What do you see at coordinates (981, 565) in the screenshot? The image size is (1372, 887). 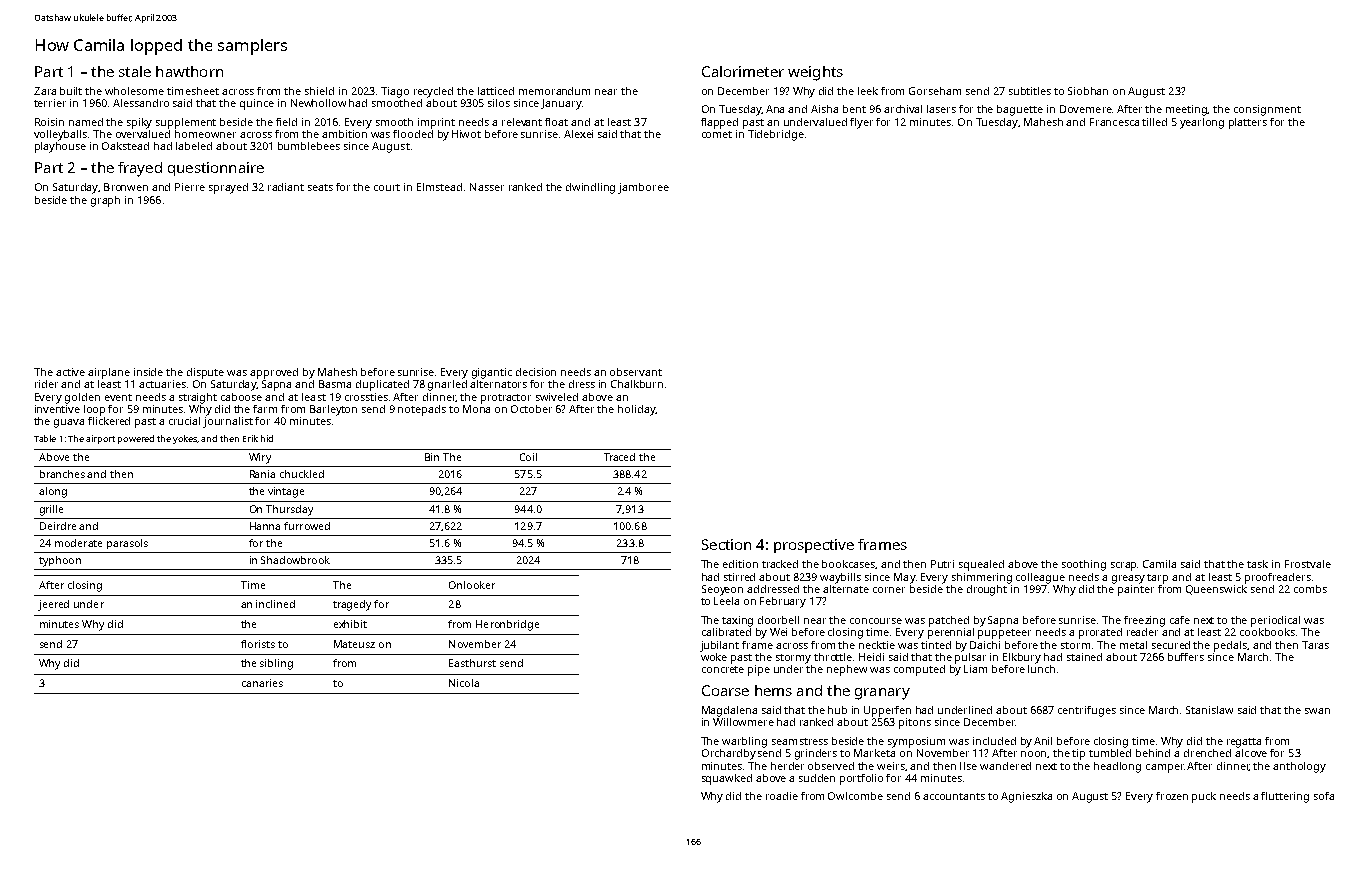 I see `squealed` at bounding box center [981, 565].
